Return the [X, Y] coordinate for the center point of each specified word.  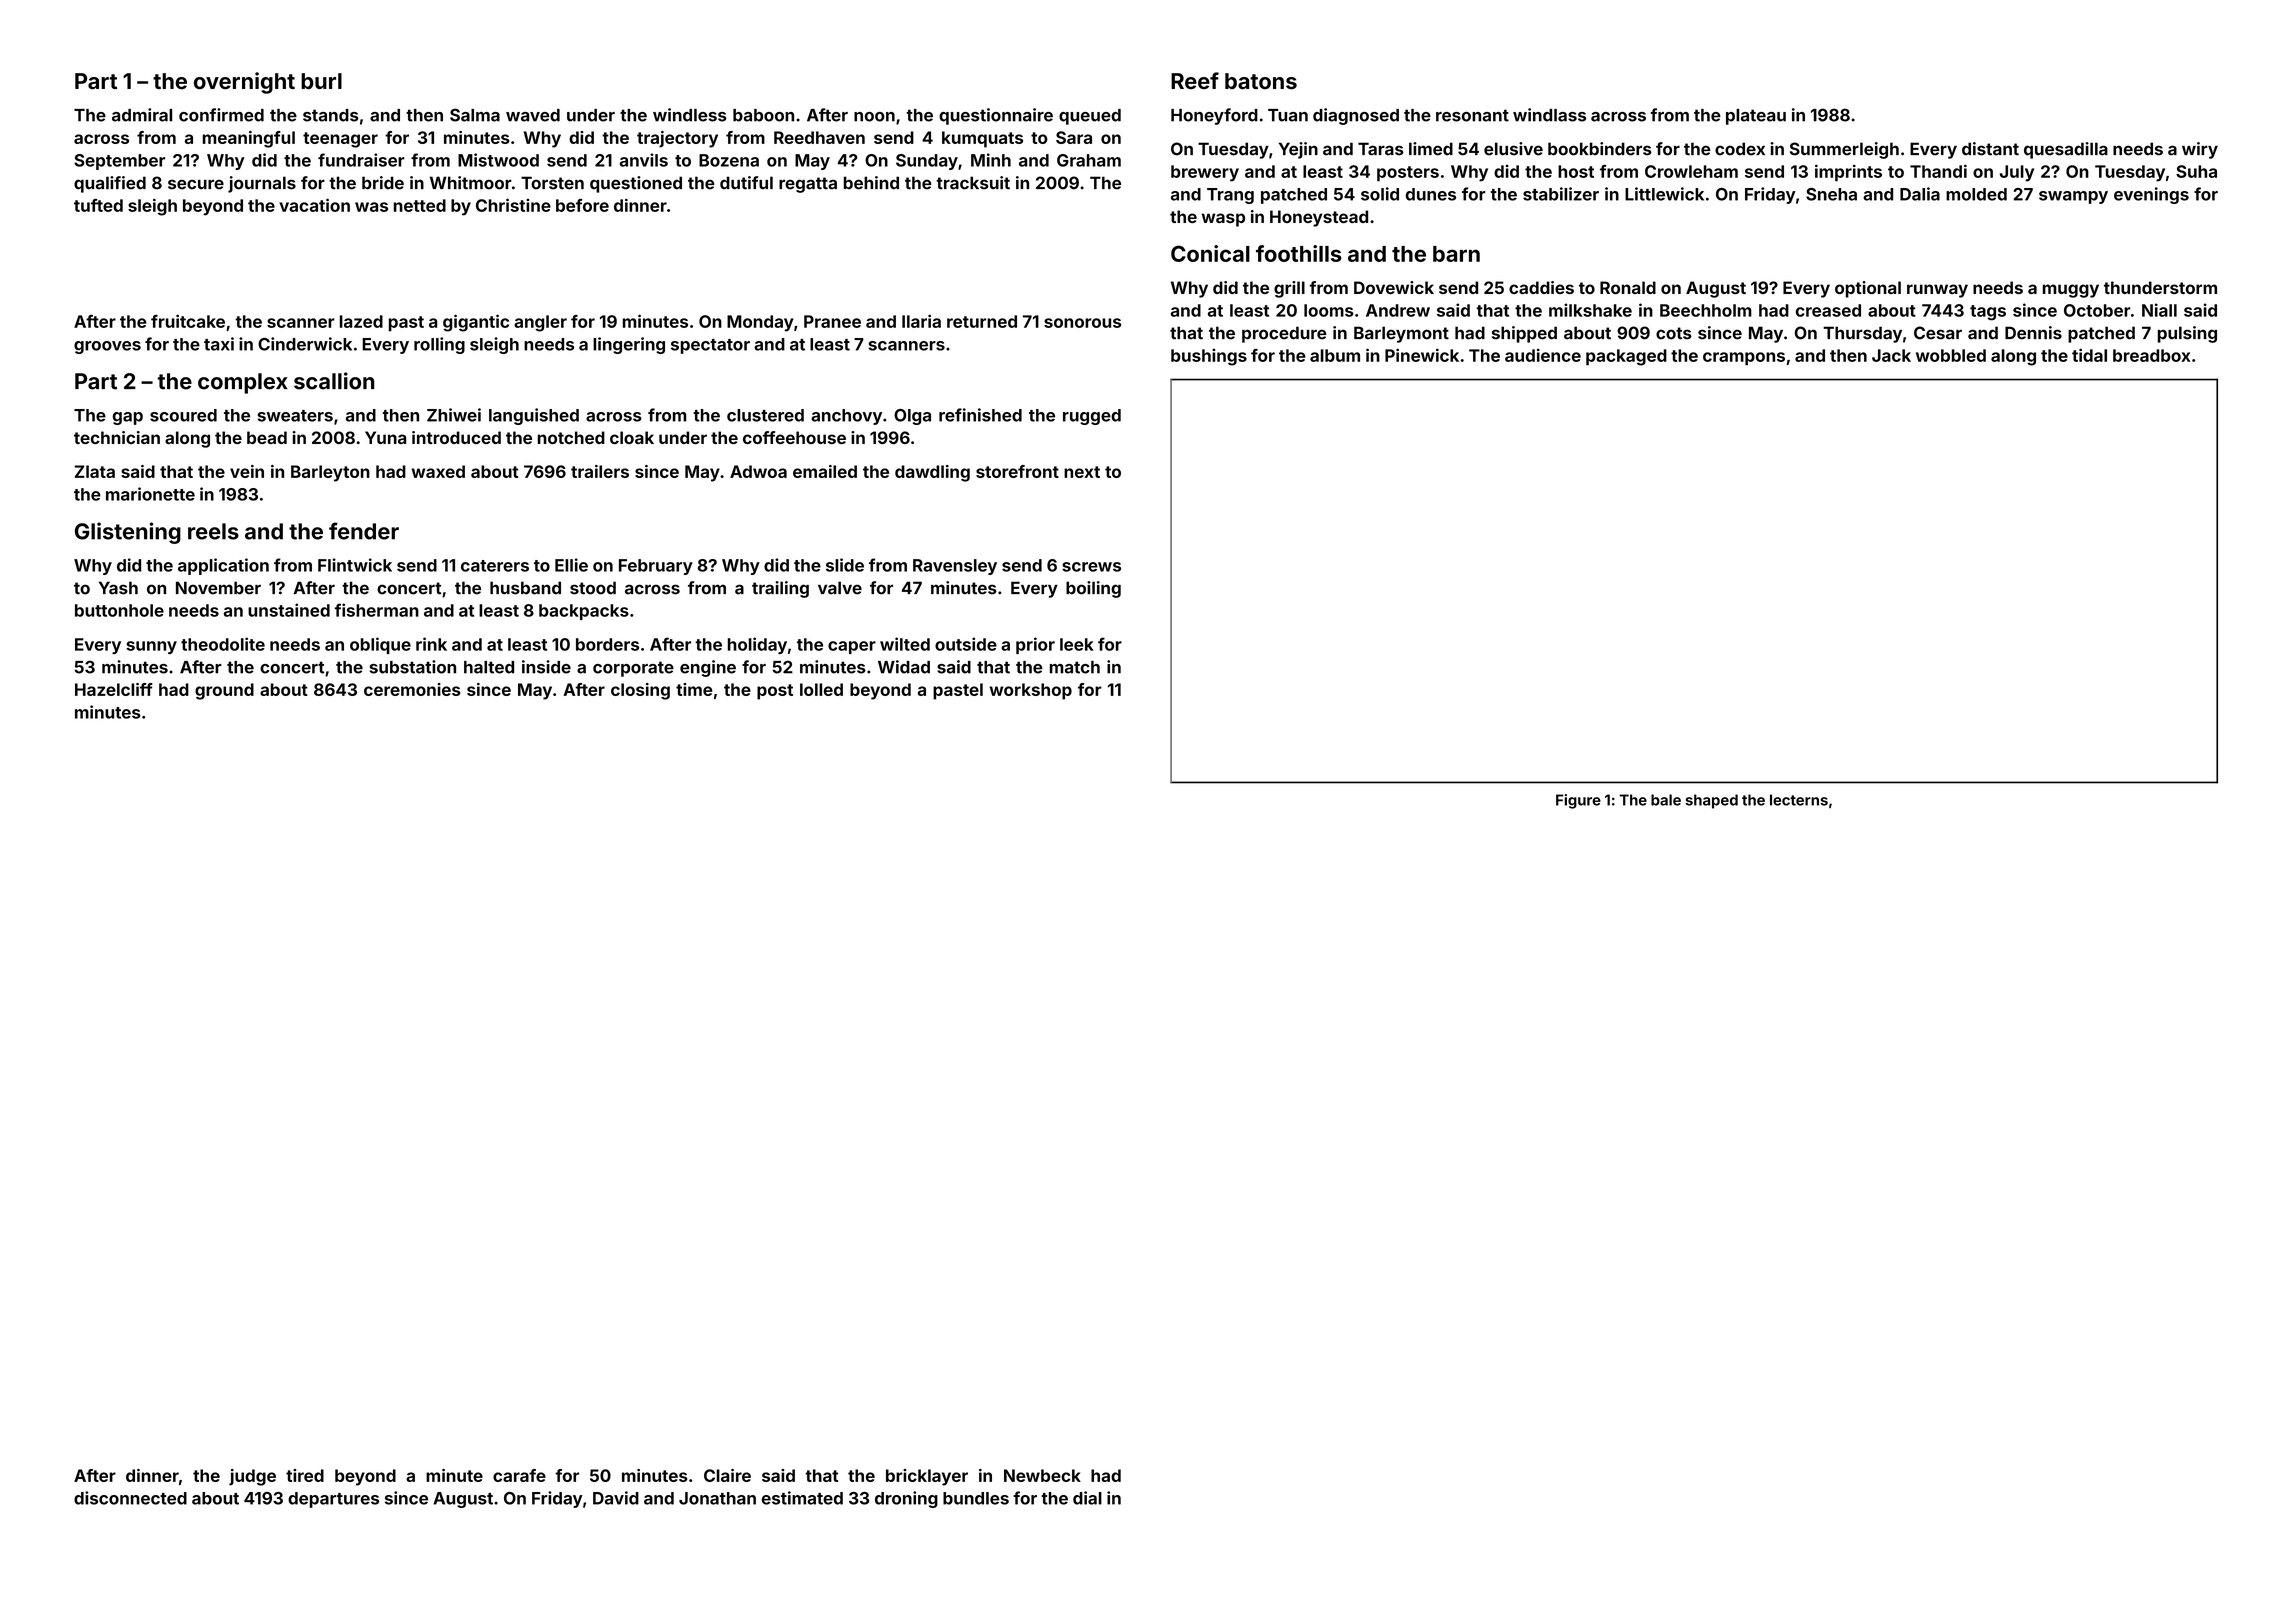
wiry [2200, 150]
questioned [636, 184]
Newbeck [1042, 1475]
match [1075, 667]
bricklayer [927, 1477]
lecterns [1799, 800]
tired [305, 1475]
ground [224, 691]
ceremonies [412, 689]
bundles [976, 1498]
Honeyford [1214, 116]
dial [1087, 1498]
